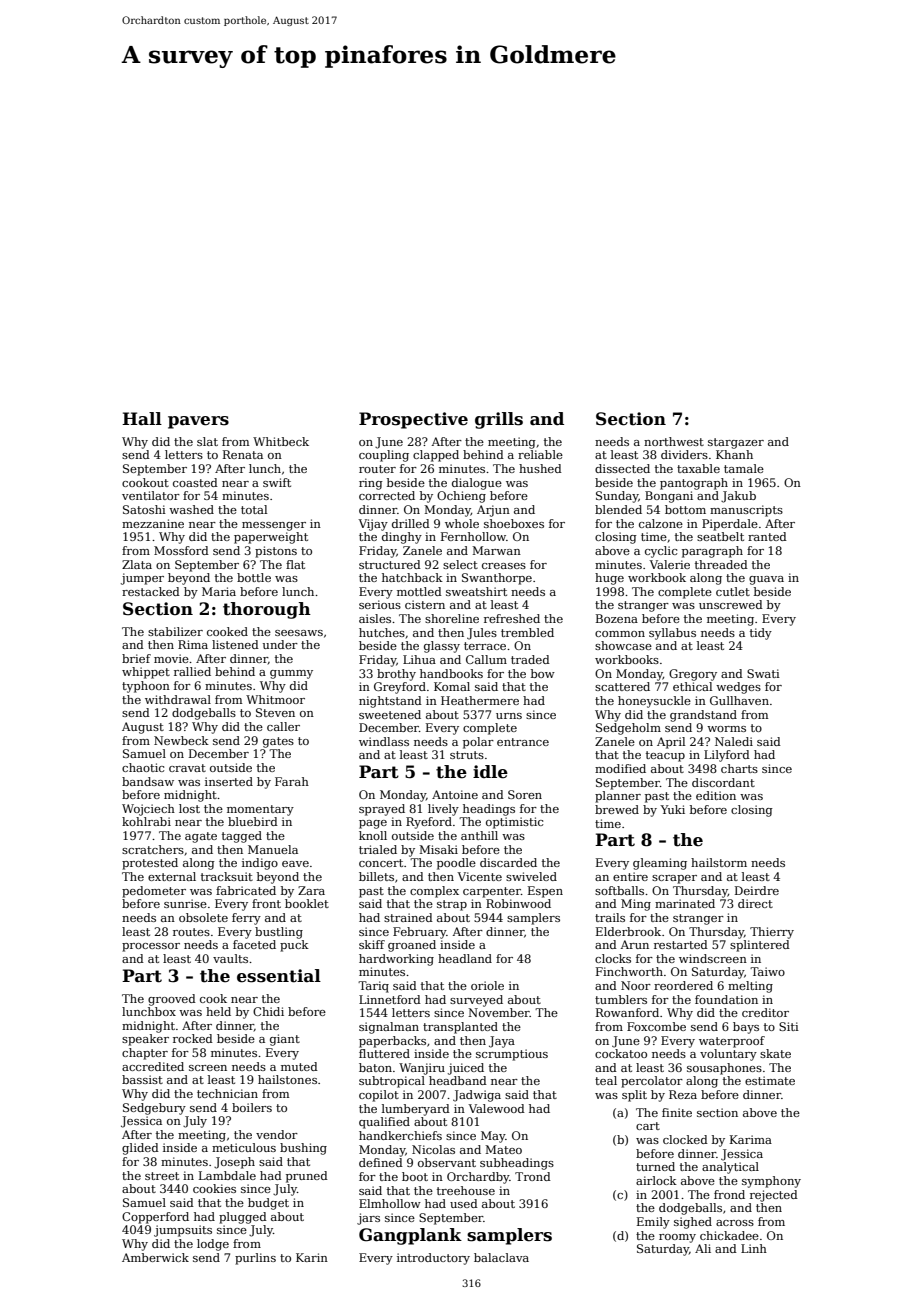 This document has height=1308, width=924. What do you see at coordinates (384, 1053) in the document?
I see `fluttered` at bounding box center [384, 1053].
